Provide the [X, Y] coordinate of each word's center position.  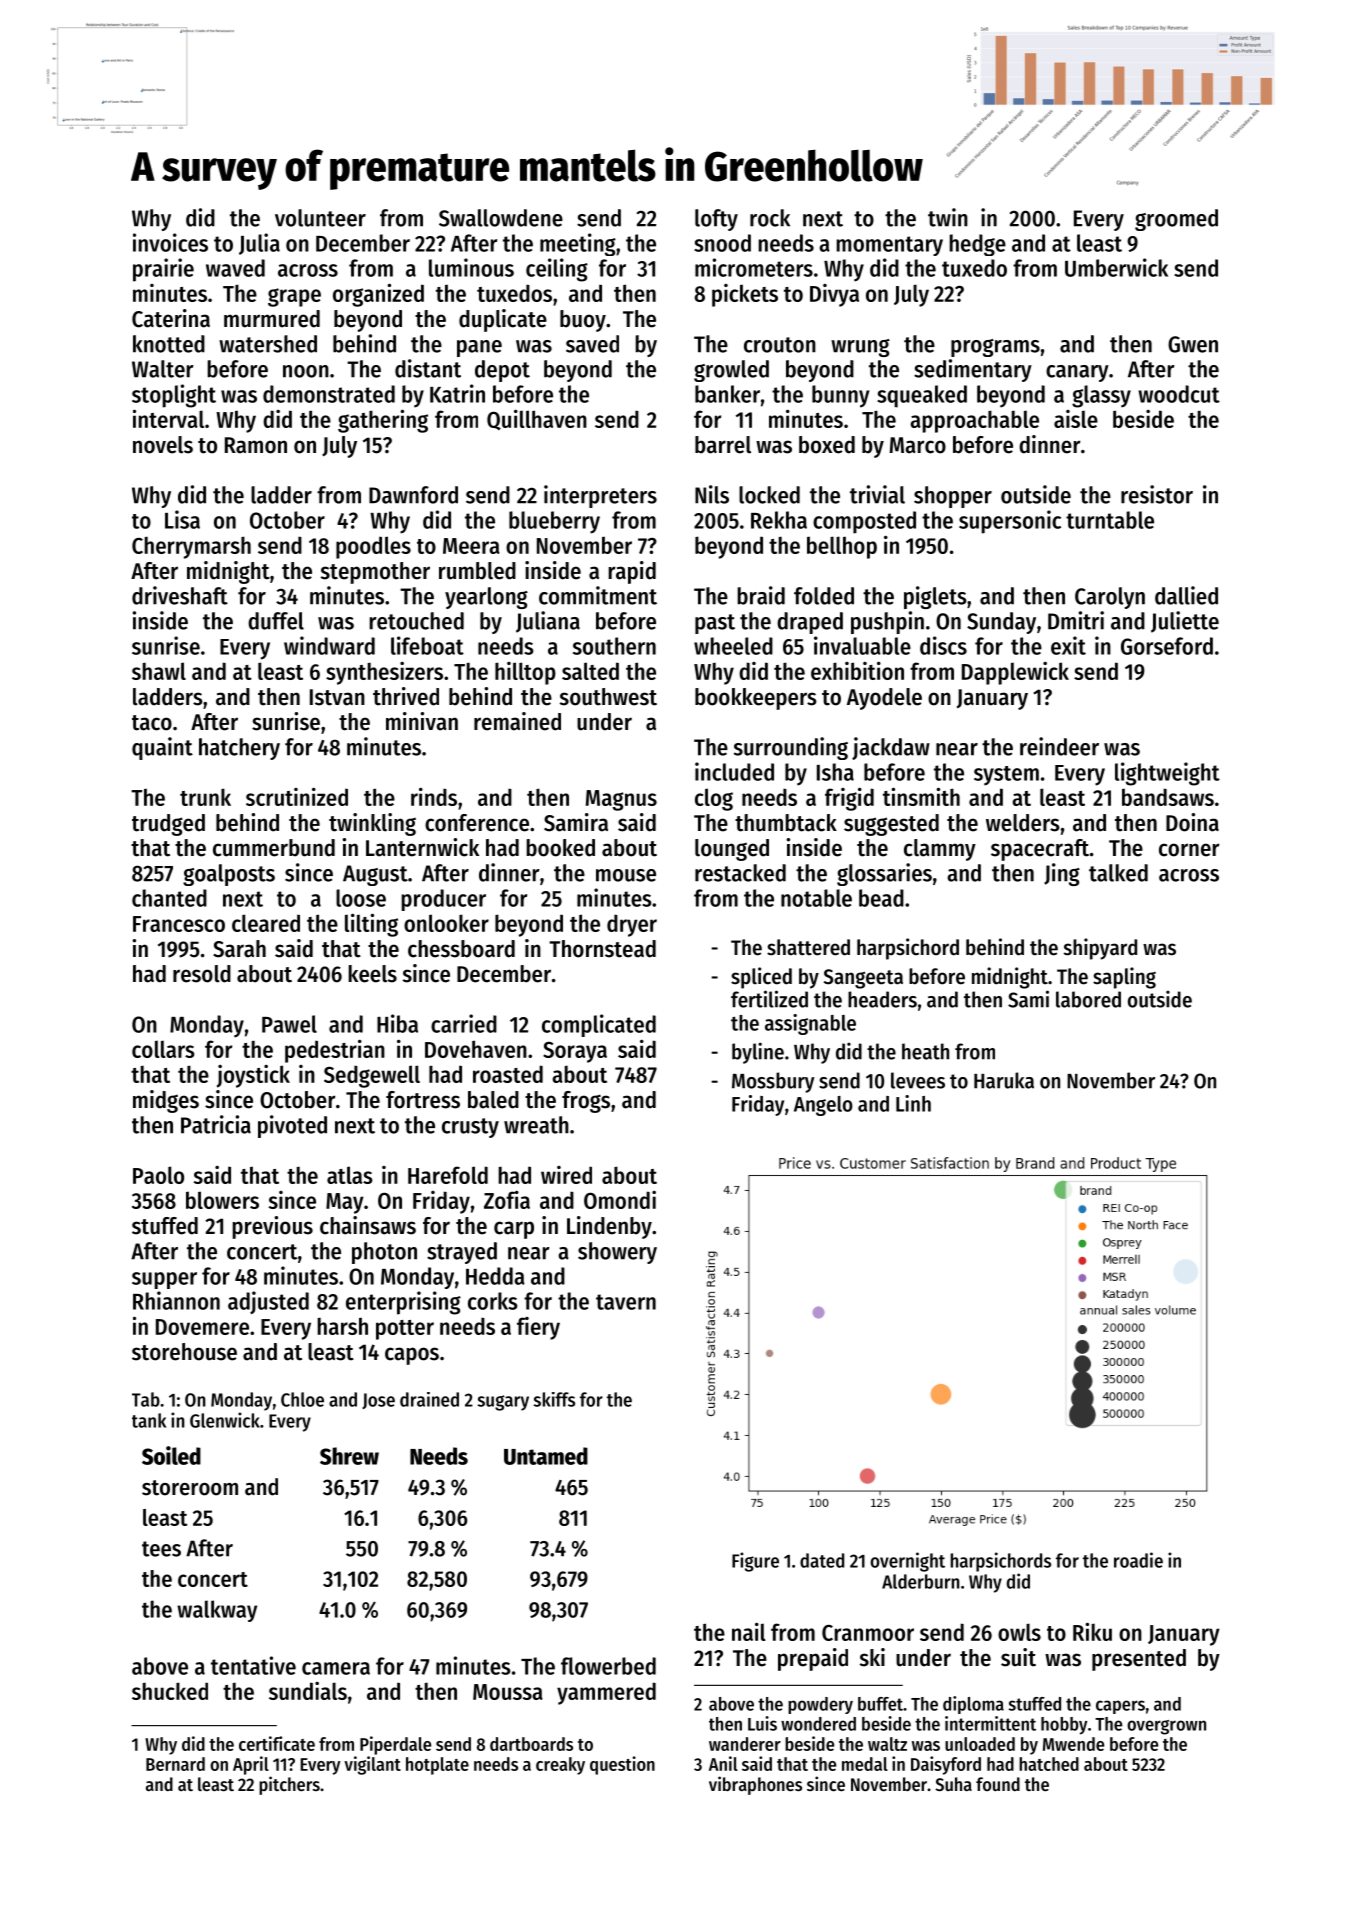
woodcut [1179, 394]
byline [758, 1053]
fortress [423, 1100]
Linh [913, 1103]
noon [306, 371]
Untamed [546, 1456]
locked [769, 495]
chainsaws [368, 1225]
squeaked [922, 396]
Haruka [1004, 1080]
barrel [723, 445]
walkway [217, 1611]
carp [514, 1230]
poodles [373, 547]
